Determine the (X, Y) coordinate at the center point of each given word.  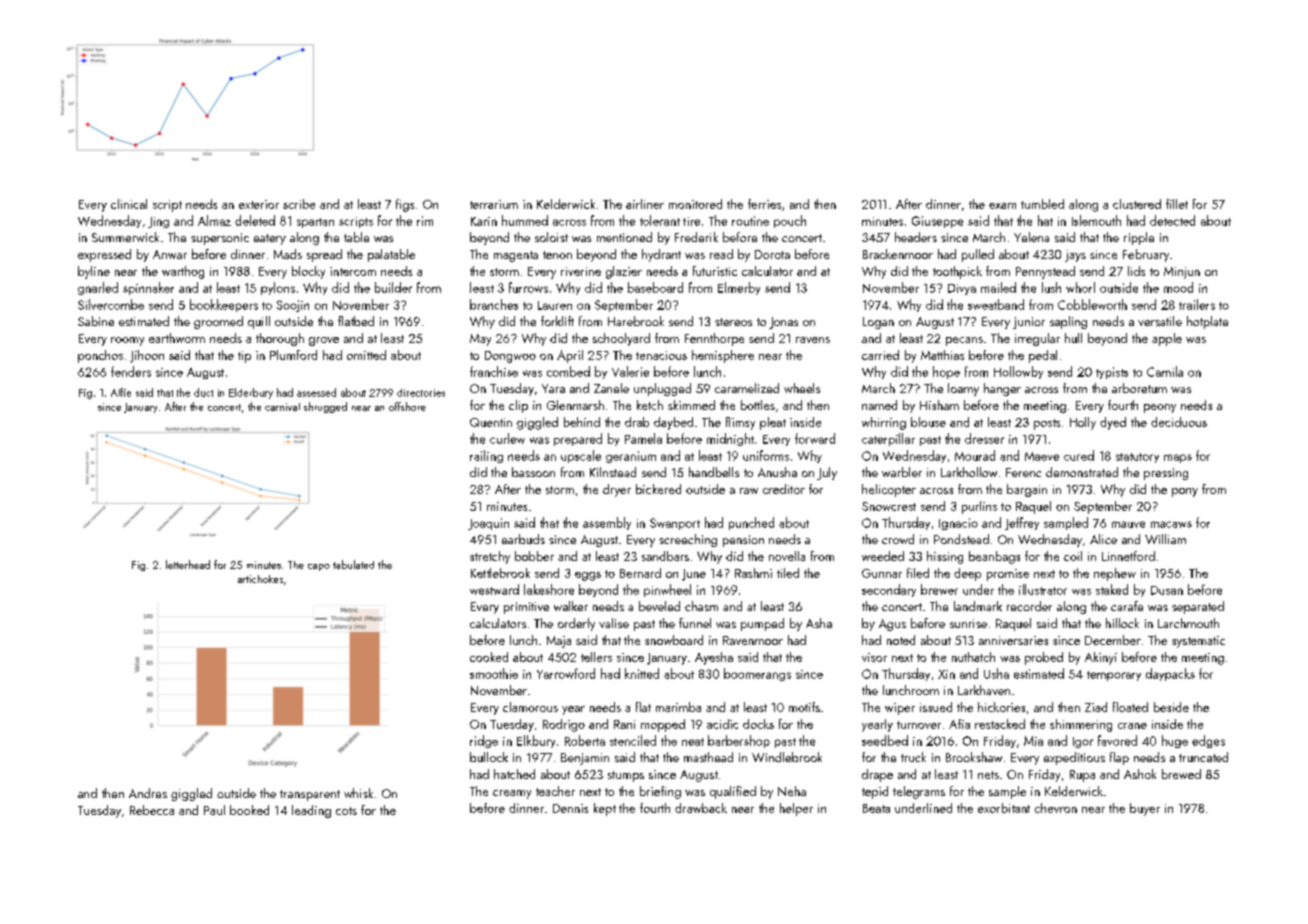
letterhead (188, 564)
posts (1047, 424)
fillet (1177, 204)
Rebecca (152, 810)
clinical (129, 204)
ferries (764, 204)
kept (605, 809)
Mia (1033, 741)
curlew (507, 438)
